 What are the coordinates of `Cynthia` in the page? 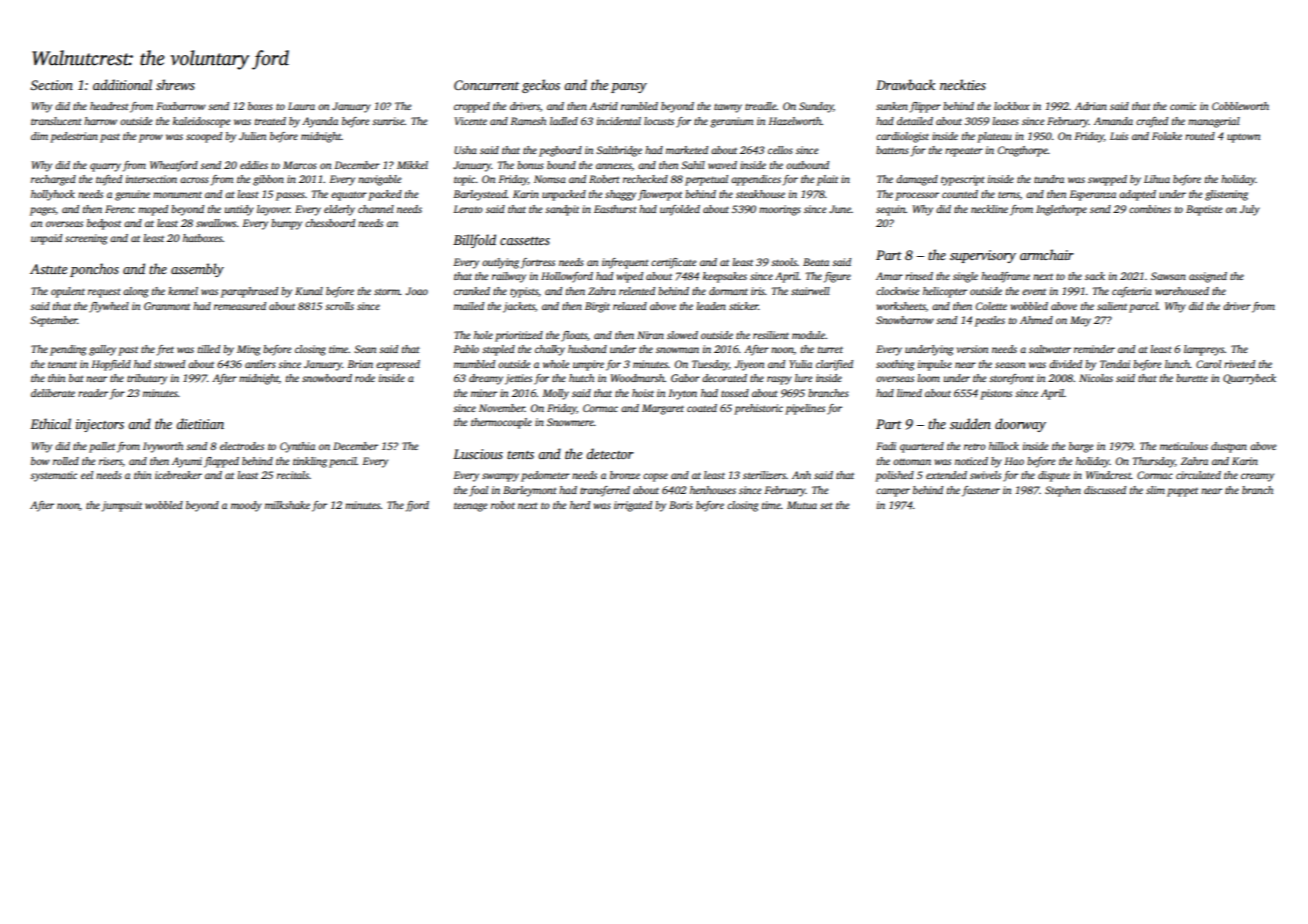 It's located at (297, 447).
